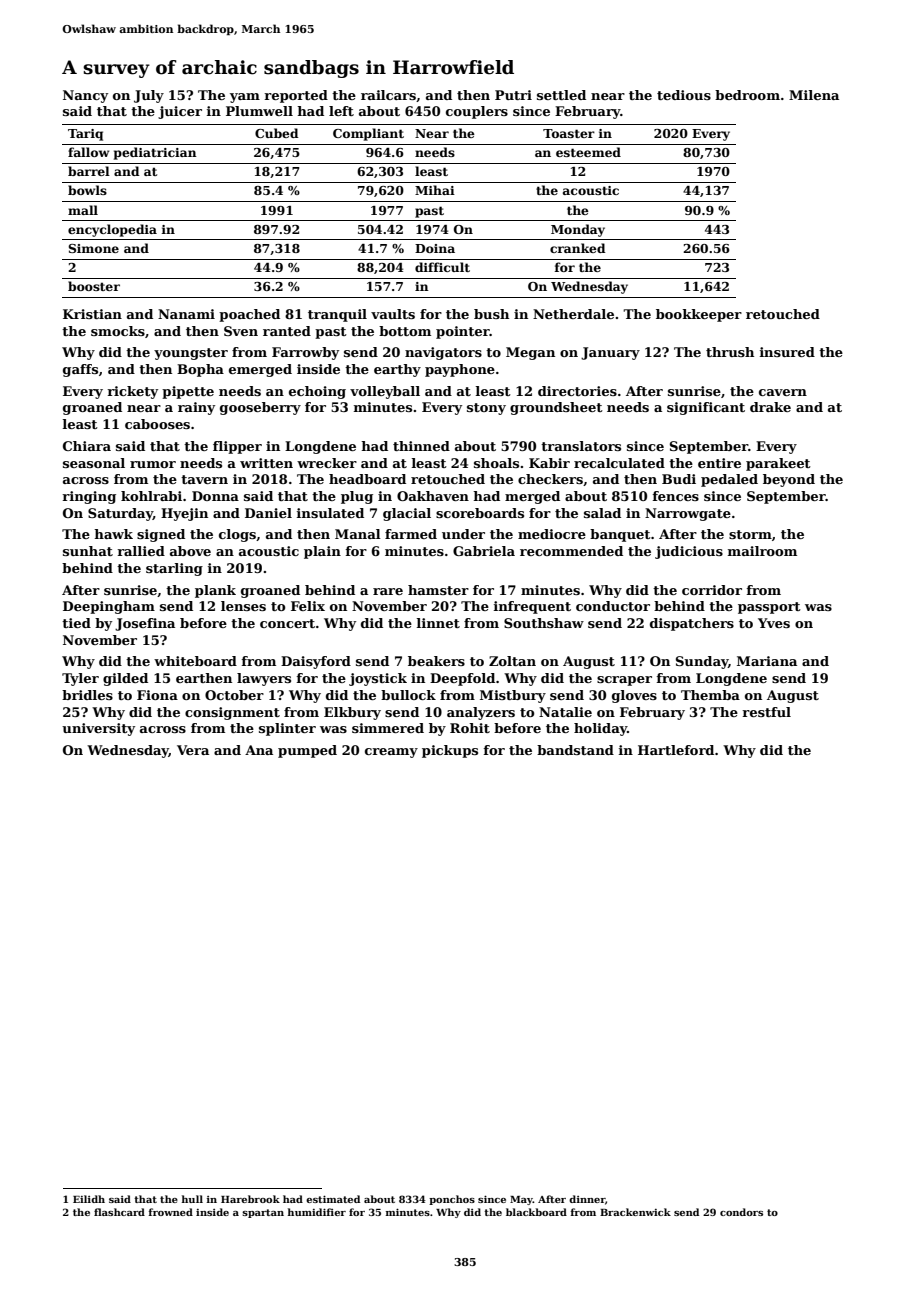 Image resolution: width=908 pixels, height=1316 pixels. Describe the element at coordinates (741, 1212) in the image. I see `condors` at that location.
